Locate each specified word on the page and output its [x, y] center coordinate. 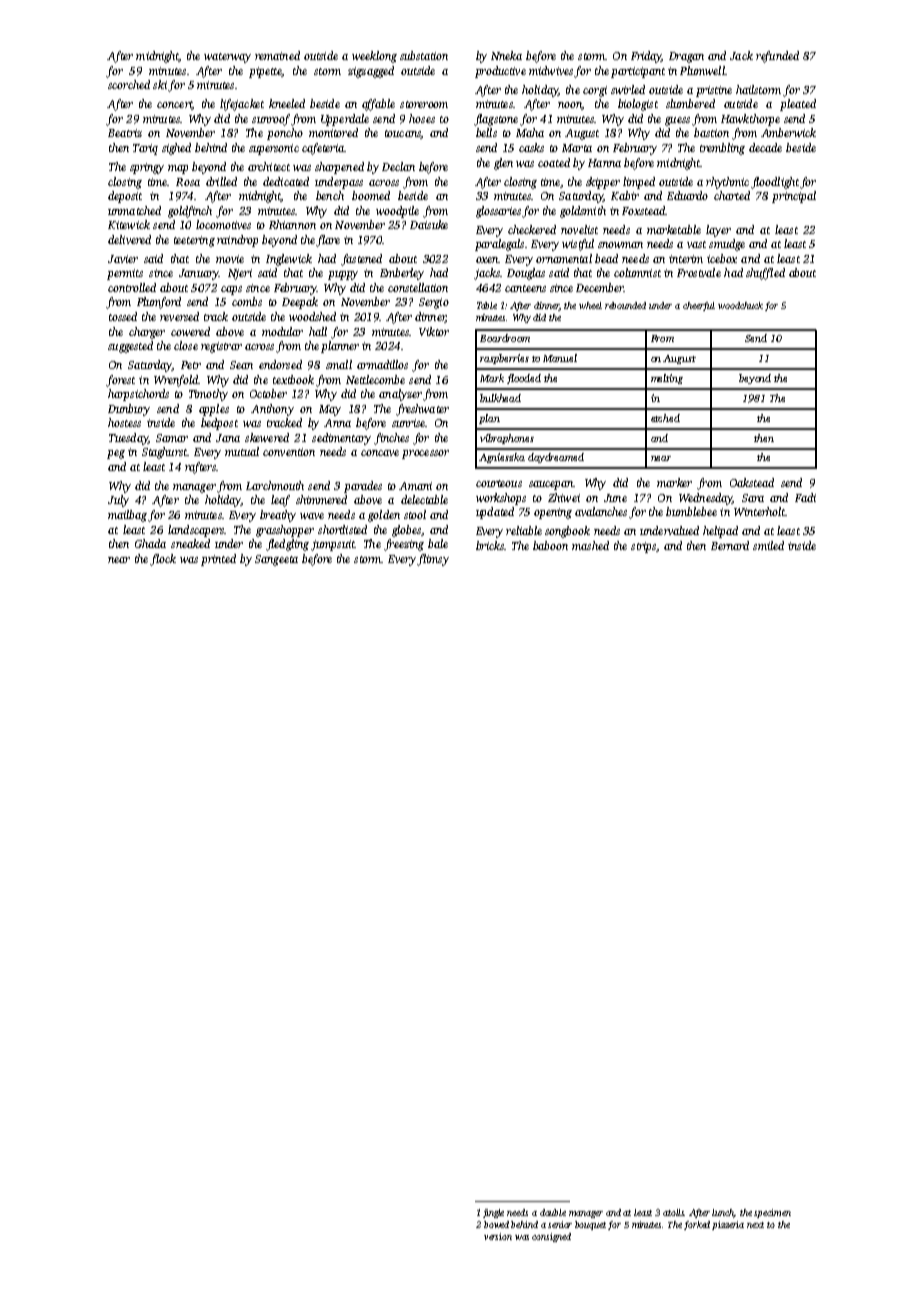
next [755, 1225]
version [498, 1236]
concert [174, 105]
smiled [768, 545]
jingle [493, 1213]
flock [163, 560]
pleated [798, 105]
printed [218, 560]
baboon [550, 545]
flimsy [433, 560]
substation [424, 55]
